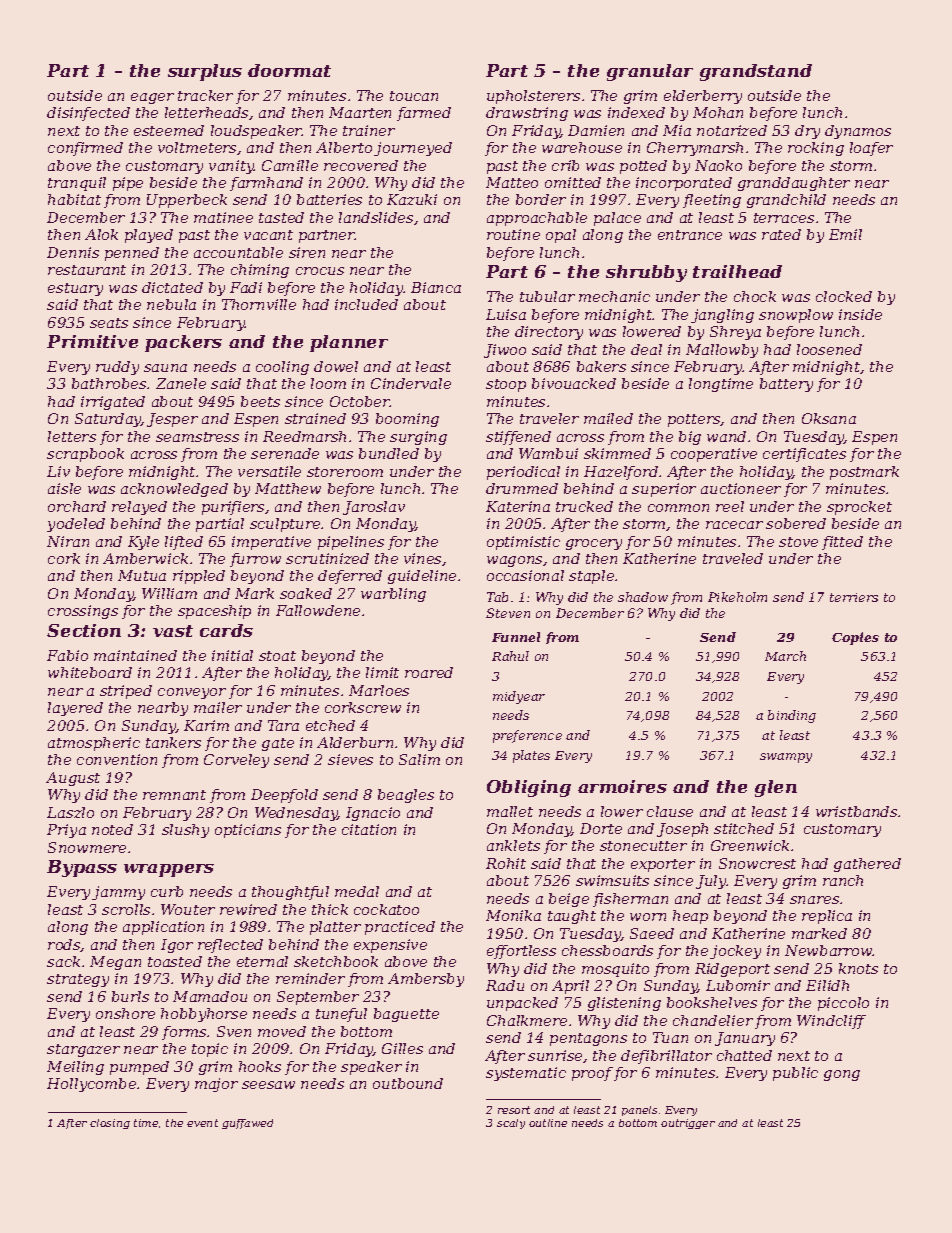 The image size is (952, 1233). Describe the element at coordinates (756, 72) in the screenshot. I see `grandstand` at that location.
